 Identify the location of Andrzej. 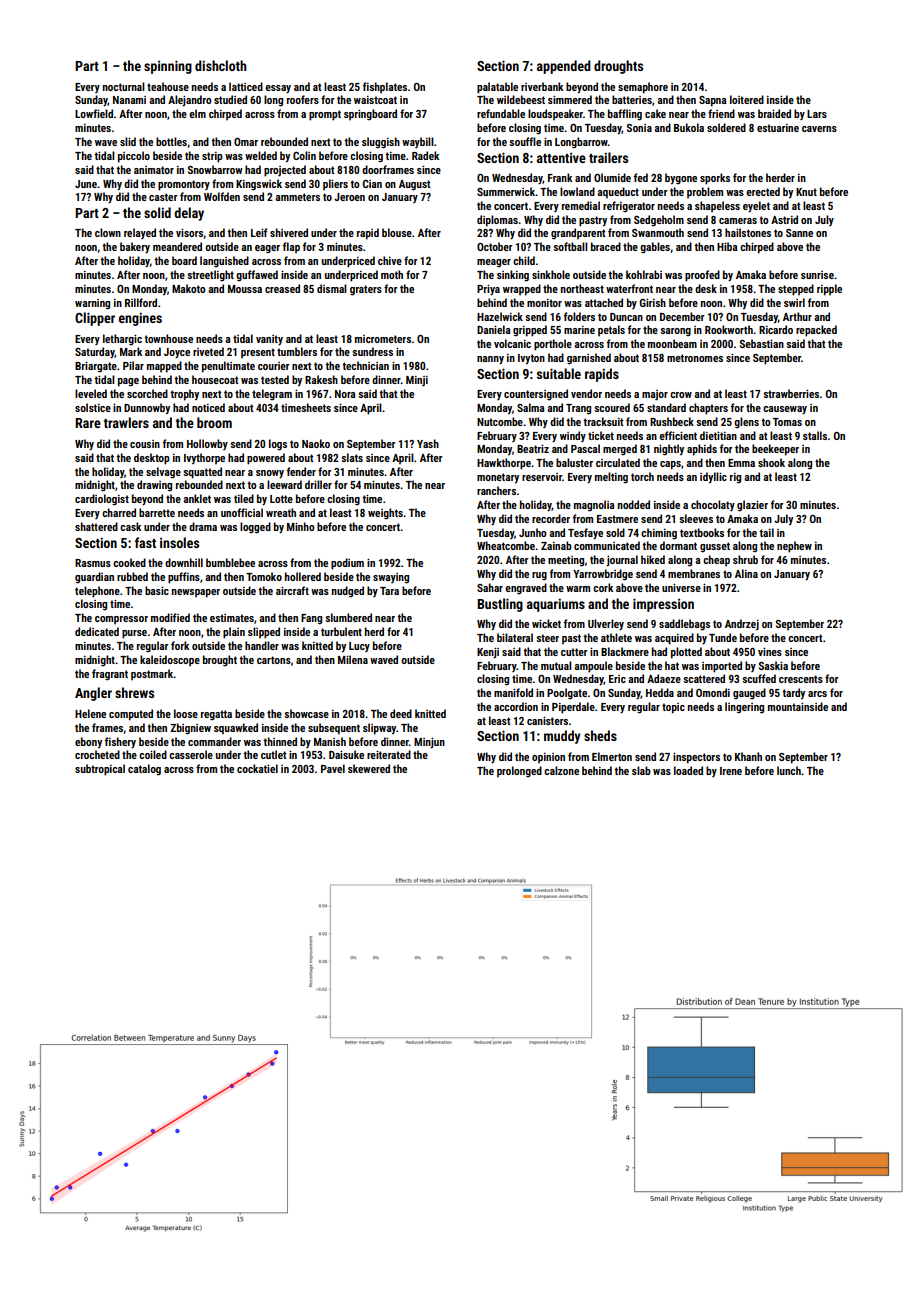
(742, 624).
